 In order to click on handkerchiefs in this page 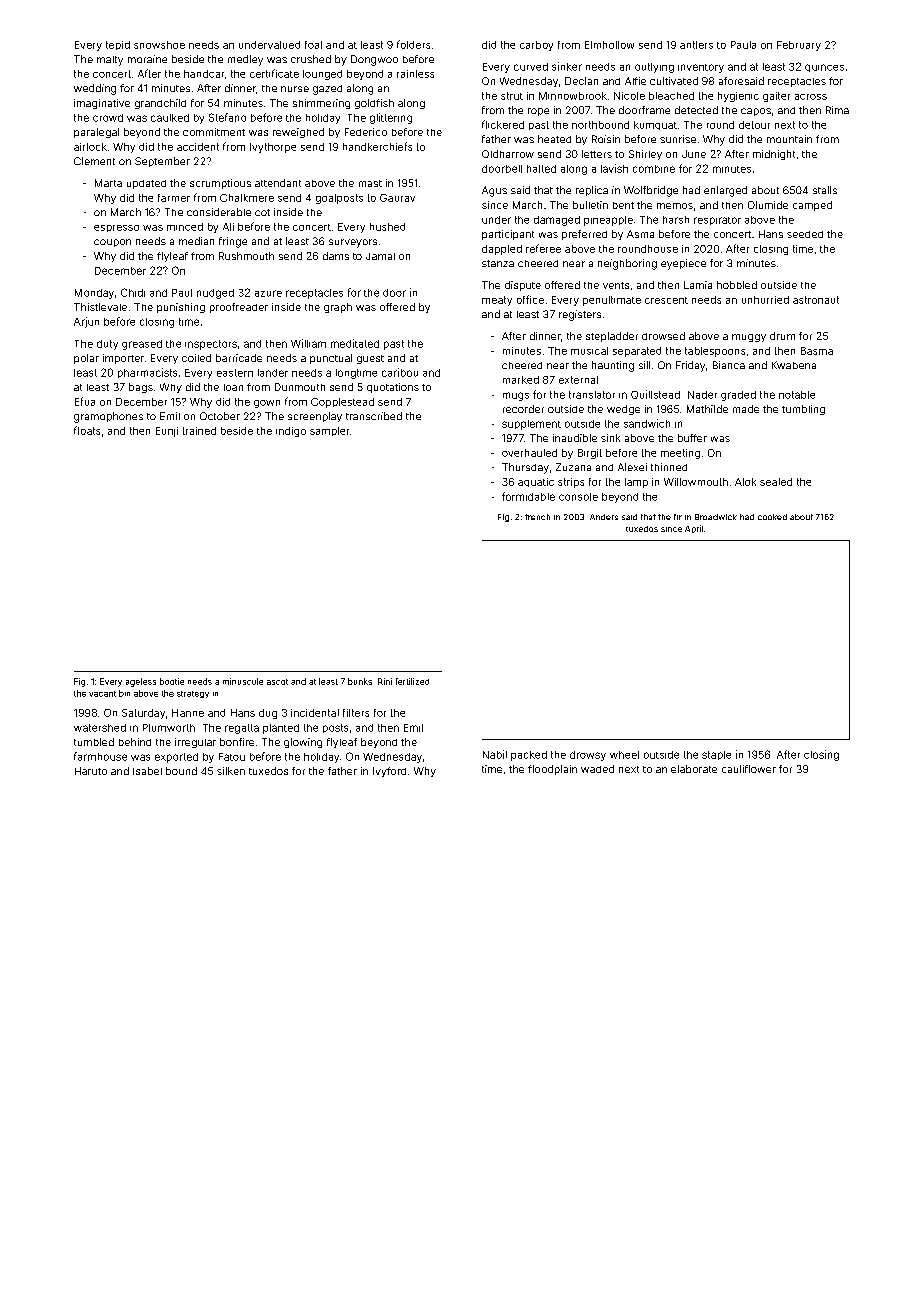, I will do `click(377, 146)`.
